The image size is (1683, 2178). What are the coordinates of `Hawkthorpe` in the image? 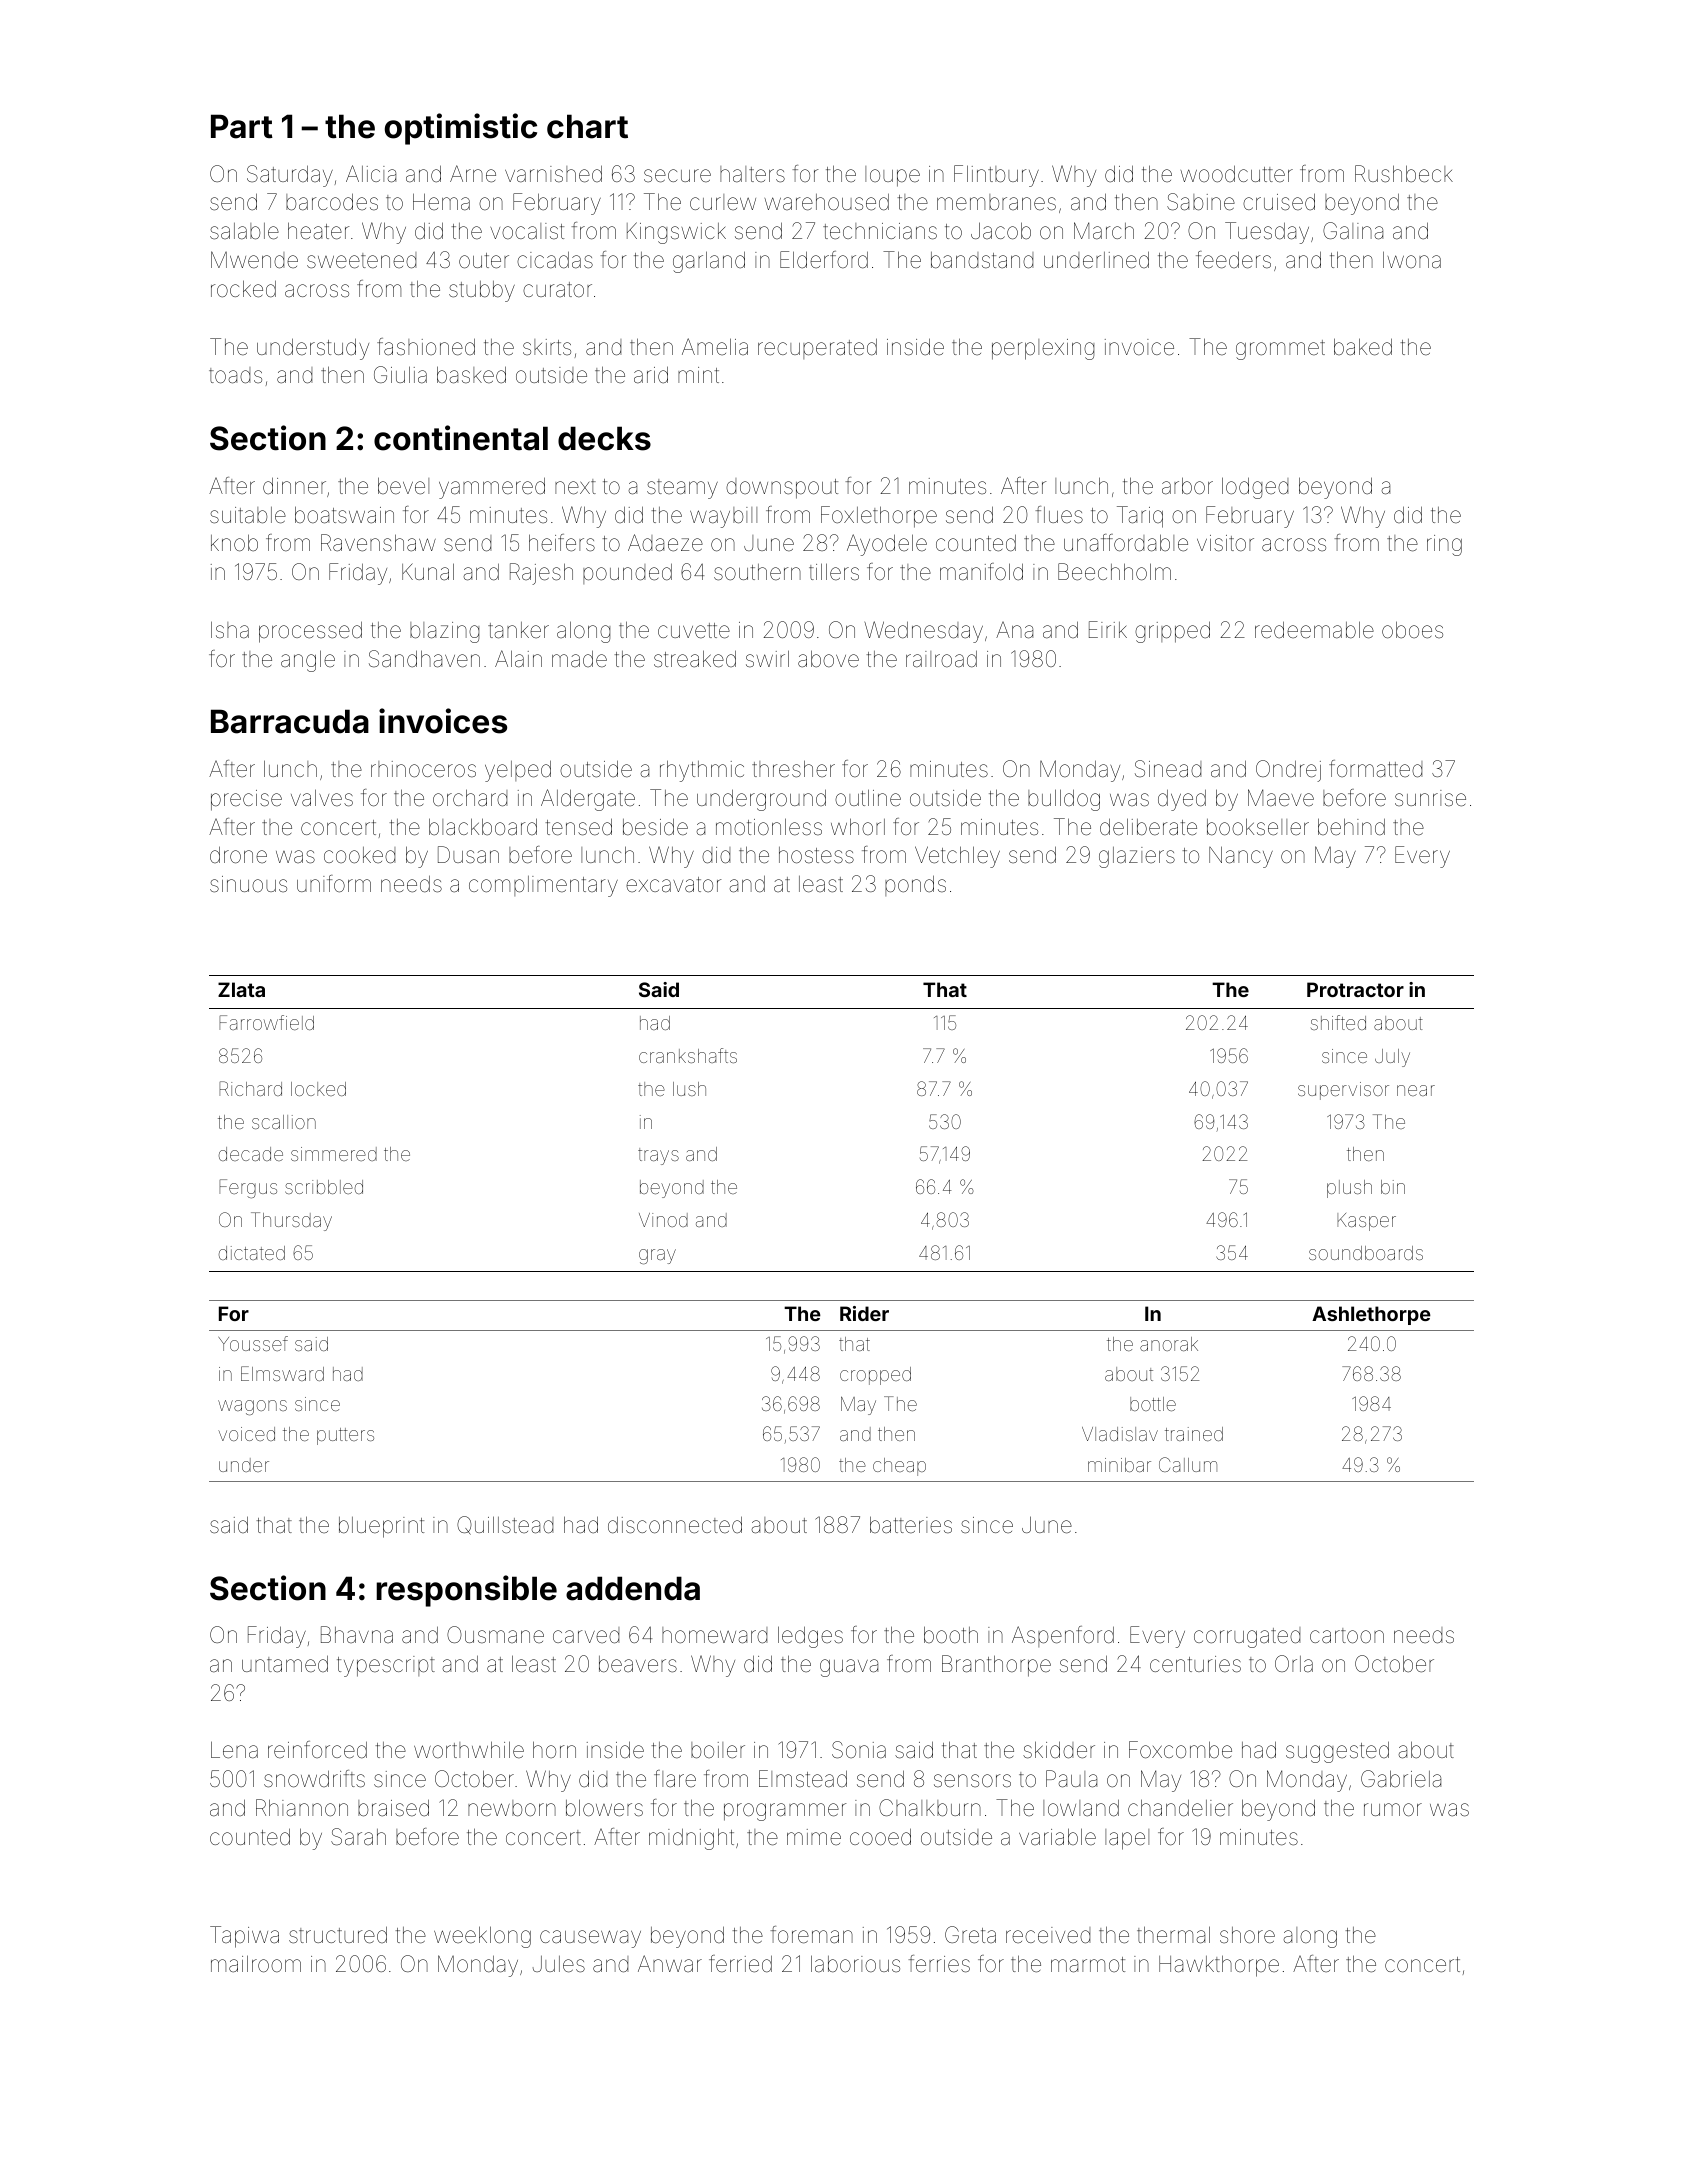 It's located at (1219, 1966).
